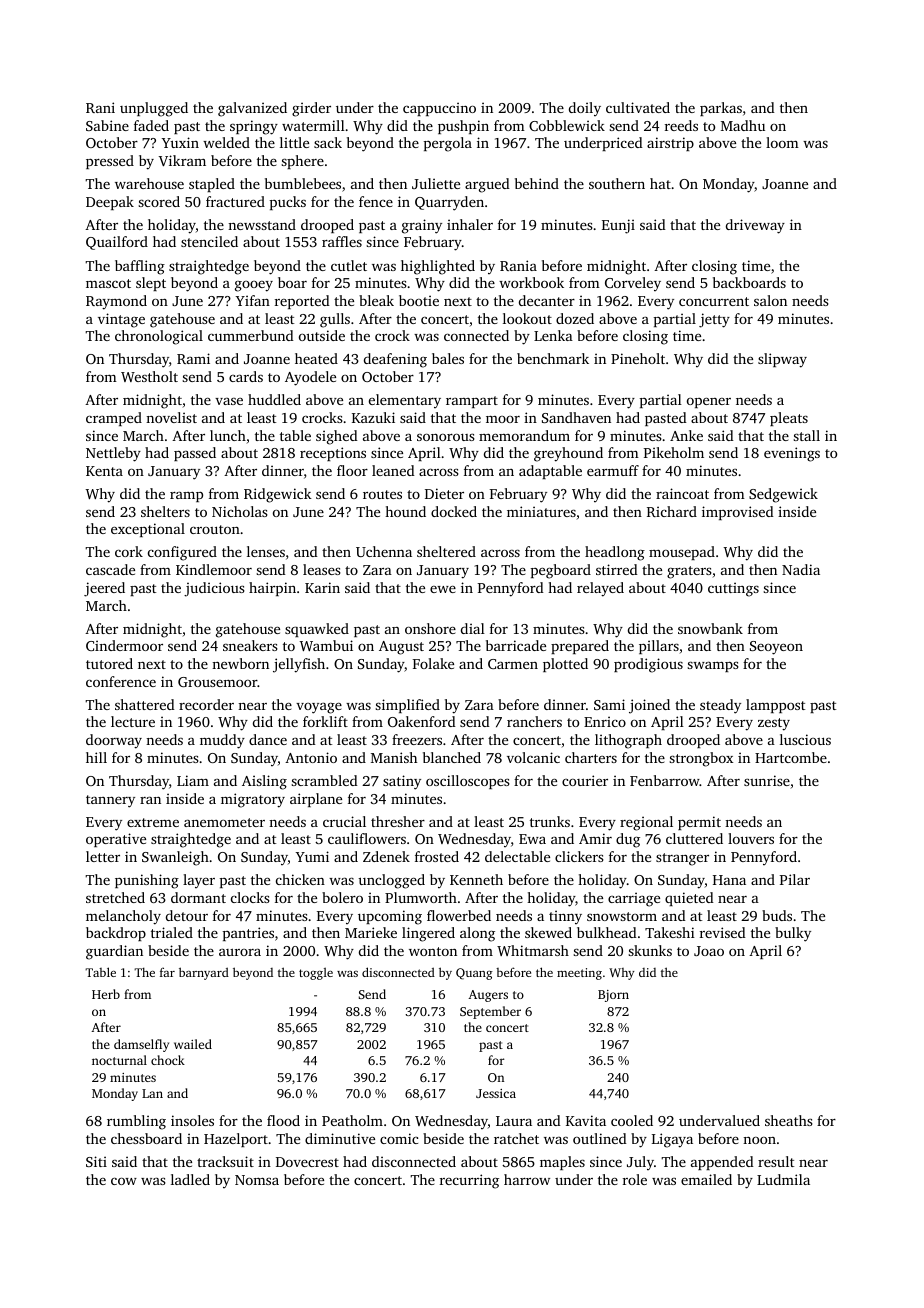 The width and height of the page is (924, 1308). I want to click on leaned, so click(393, 470).
